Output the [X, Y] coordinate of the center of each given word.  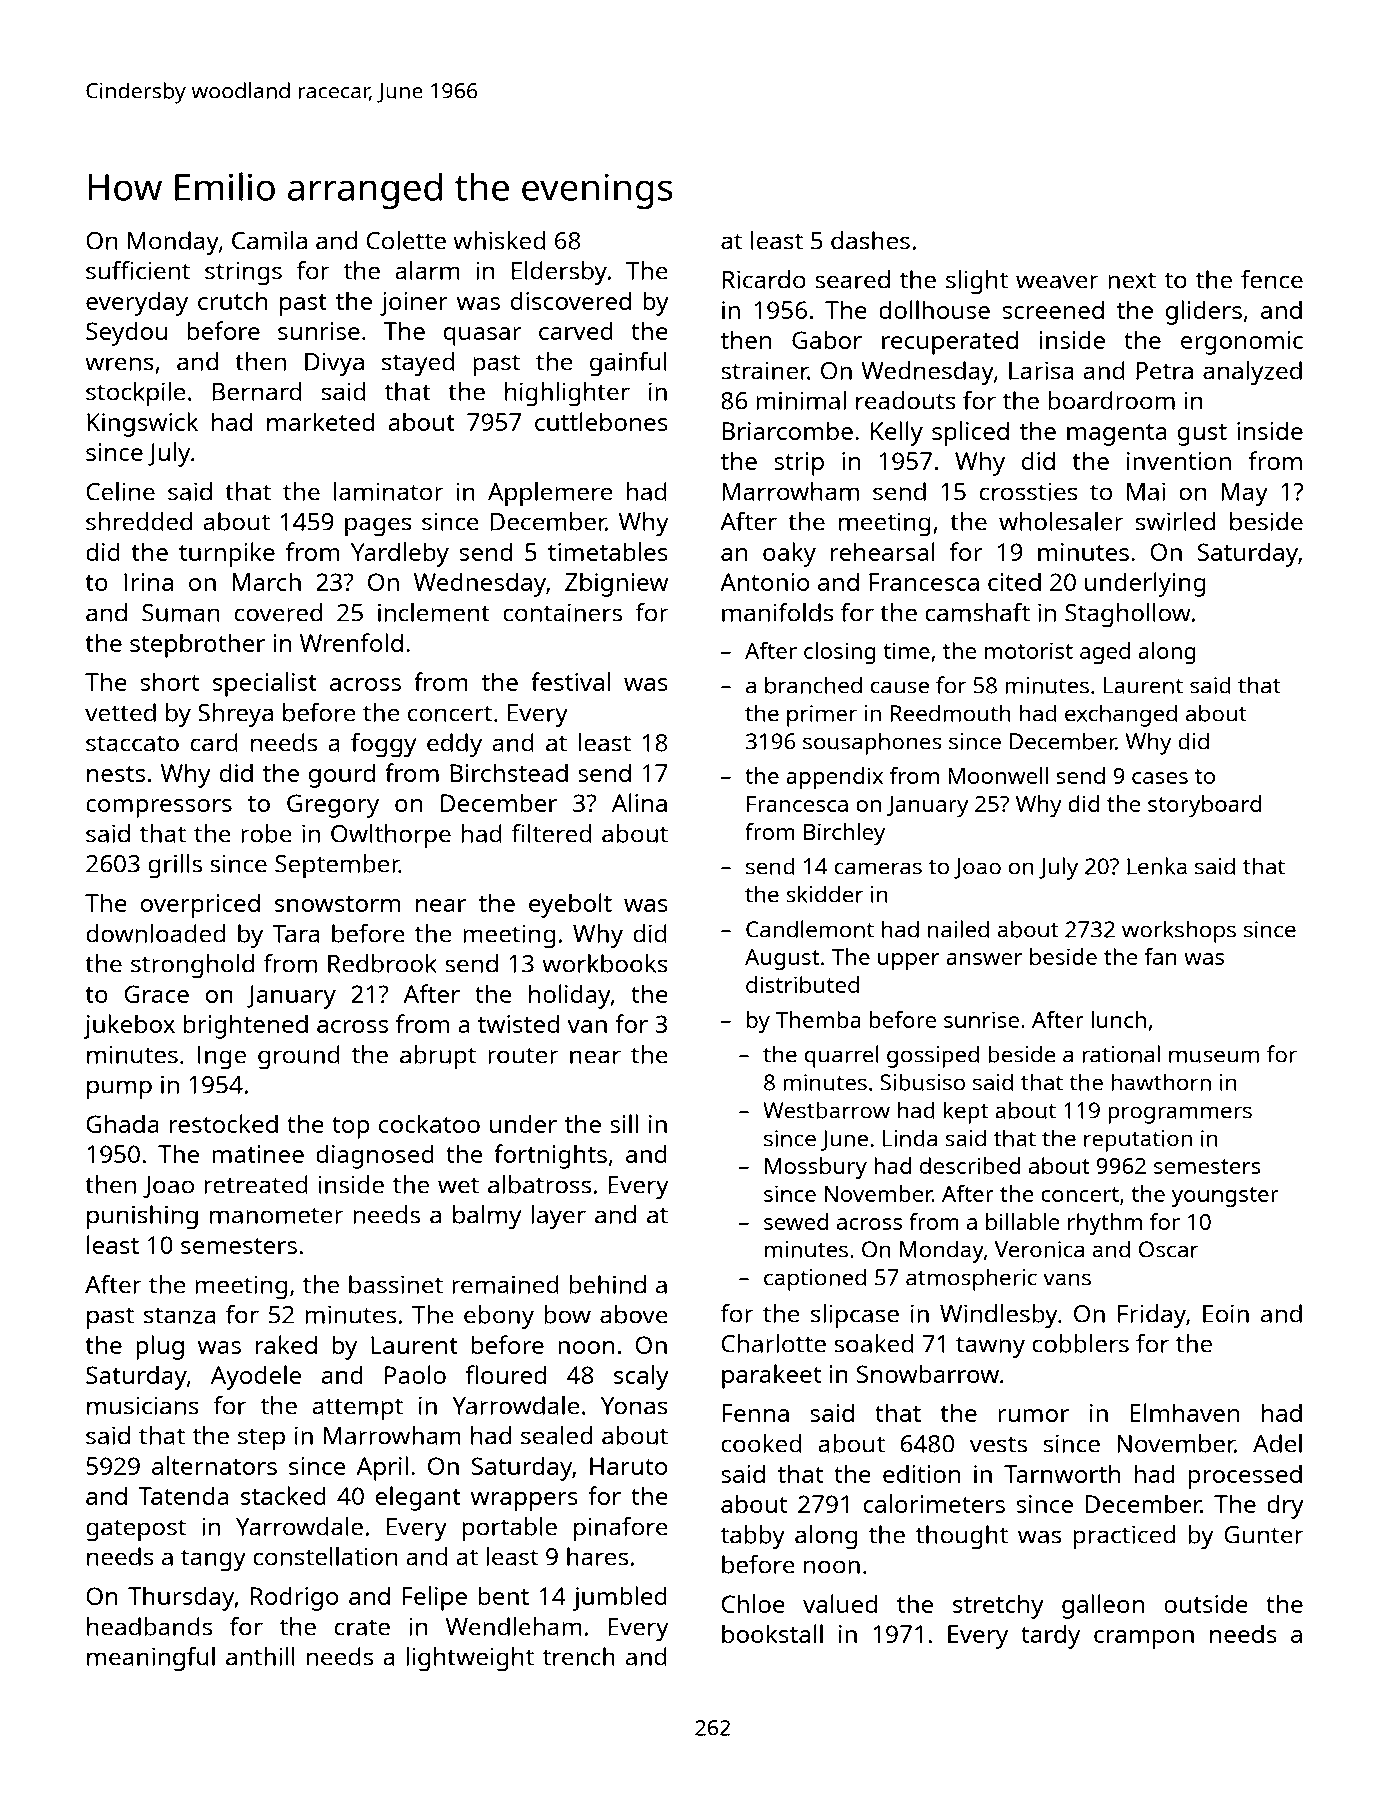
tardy [1051, 1637]
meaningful [151, 1659]
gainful [628, 364]
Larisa [1041, 370]
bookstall [772, 1633]
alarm [427, 270]
